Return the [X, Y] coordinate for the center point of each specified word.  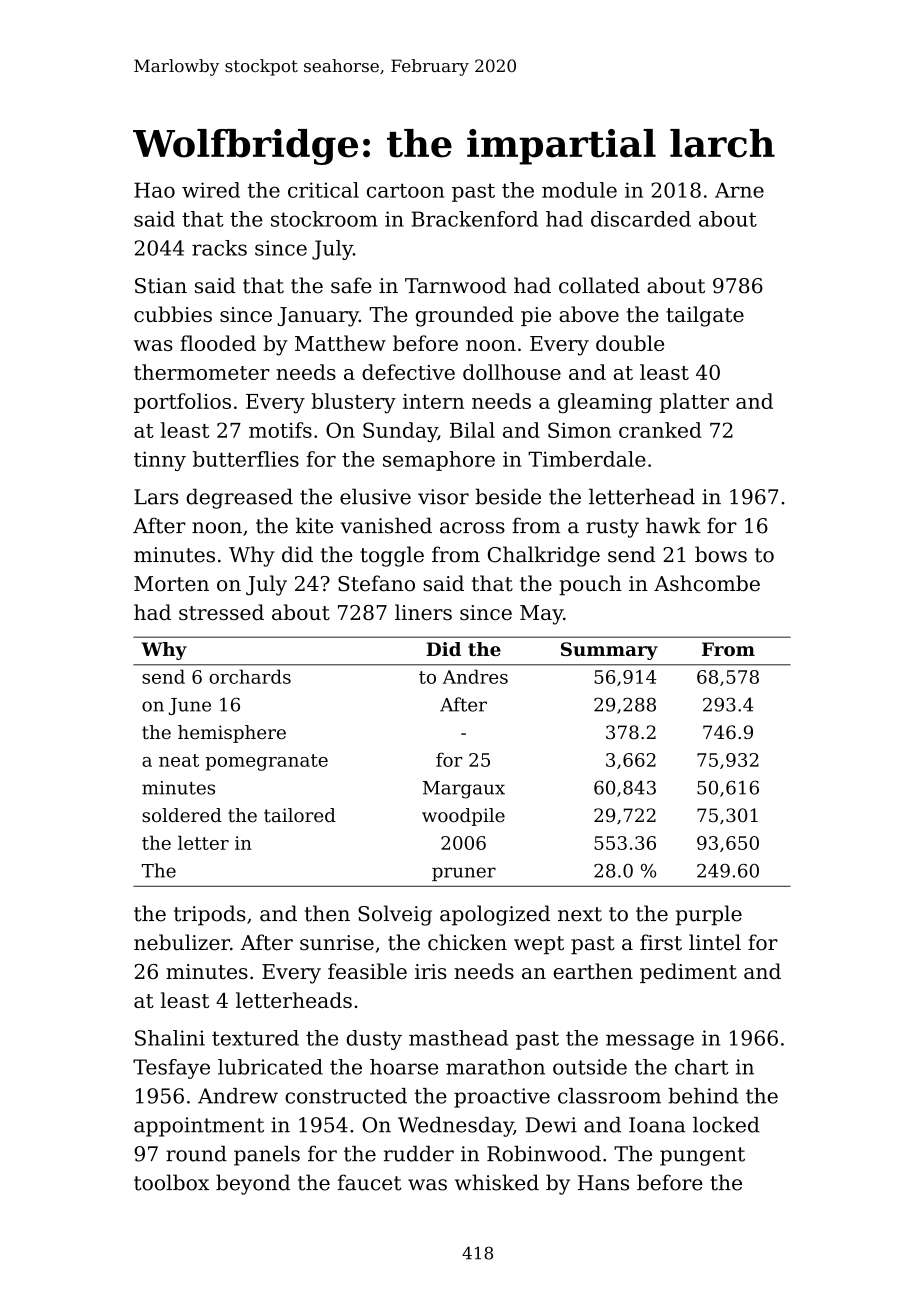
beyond [253, 1184]
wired [211, 190]
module [579, 190]
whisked [497, 1182]
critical [323, 190]
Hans [603, 1183]
